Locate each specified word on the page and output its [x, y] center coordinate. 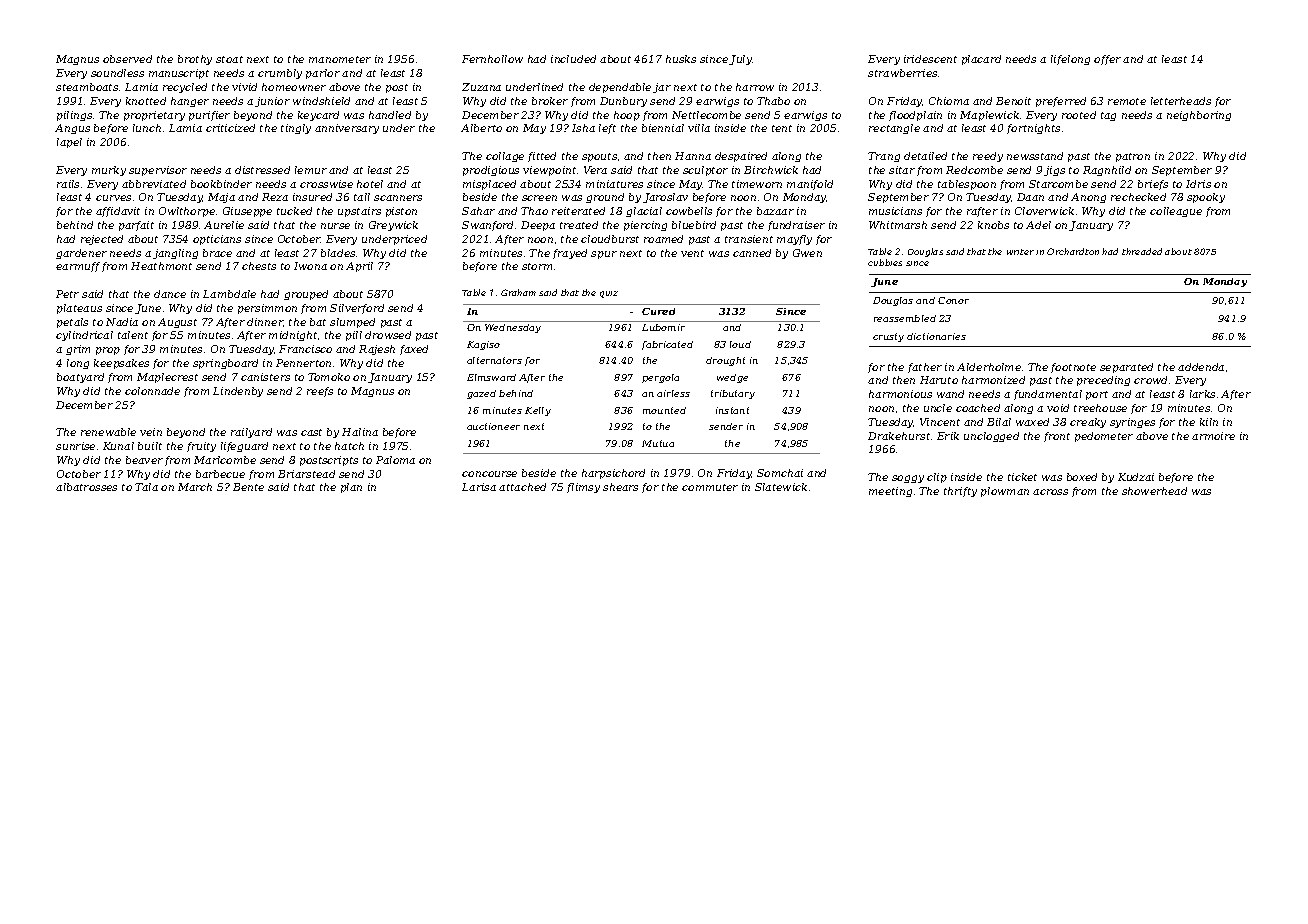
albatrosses [86, 487]
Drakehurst [899, 436]
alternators [494, 360]
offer [1107, 60]
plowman [1005, 492]
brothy [195, 60]
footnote [1073, 368]
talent [133, 335]
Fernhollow [492, 59]
